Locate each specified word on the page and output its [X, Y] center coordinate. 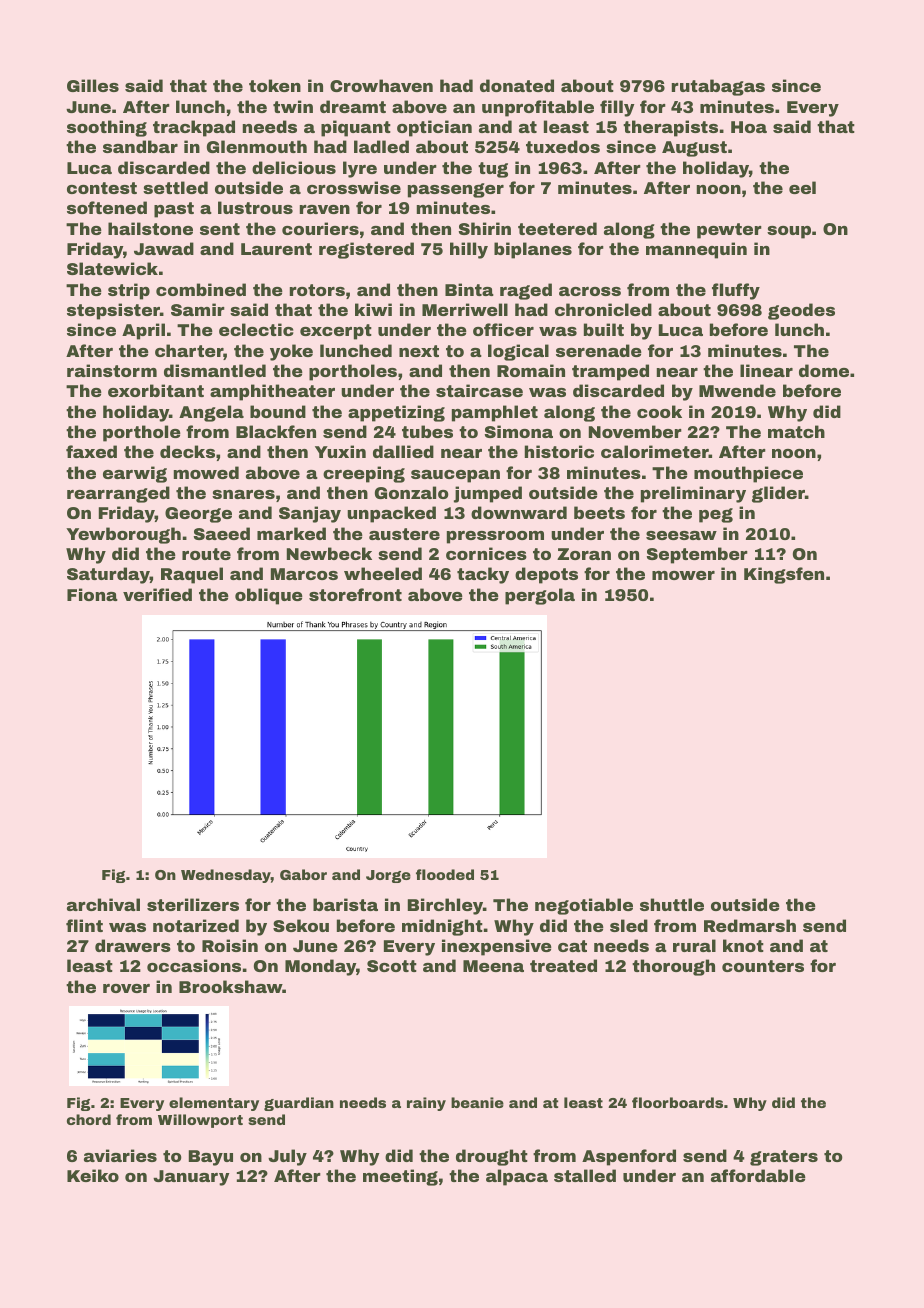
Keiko [93, 1175]
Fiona [92, 594]
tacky [483, 575]
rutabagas [718, 87]
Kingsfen [784, 575]
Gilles [93, 85]
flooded [445, 874]
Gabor [303, 874]
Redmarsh [750, 925]
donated [517, 85]
